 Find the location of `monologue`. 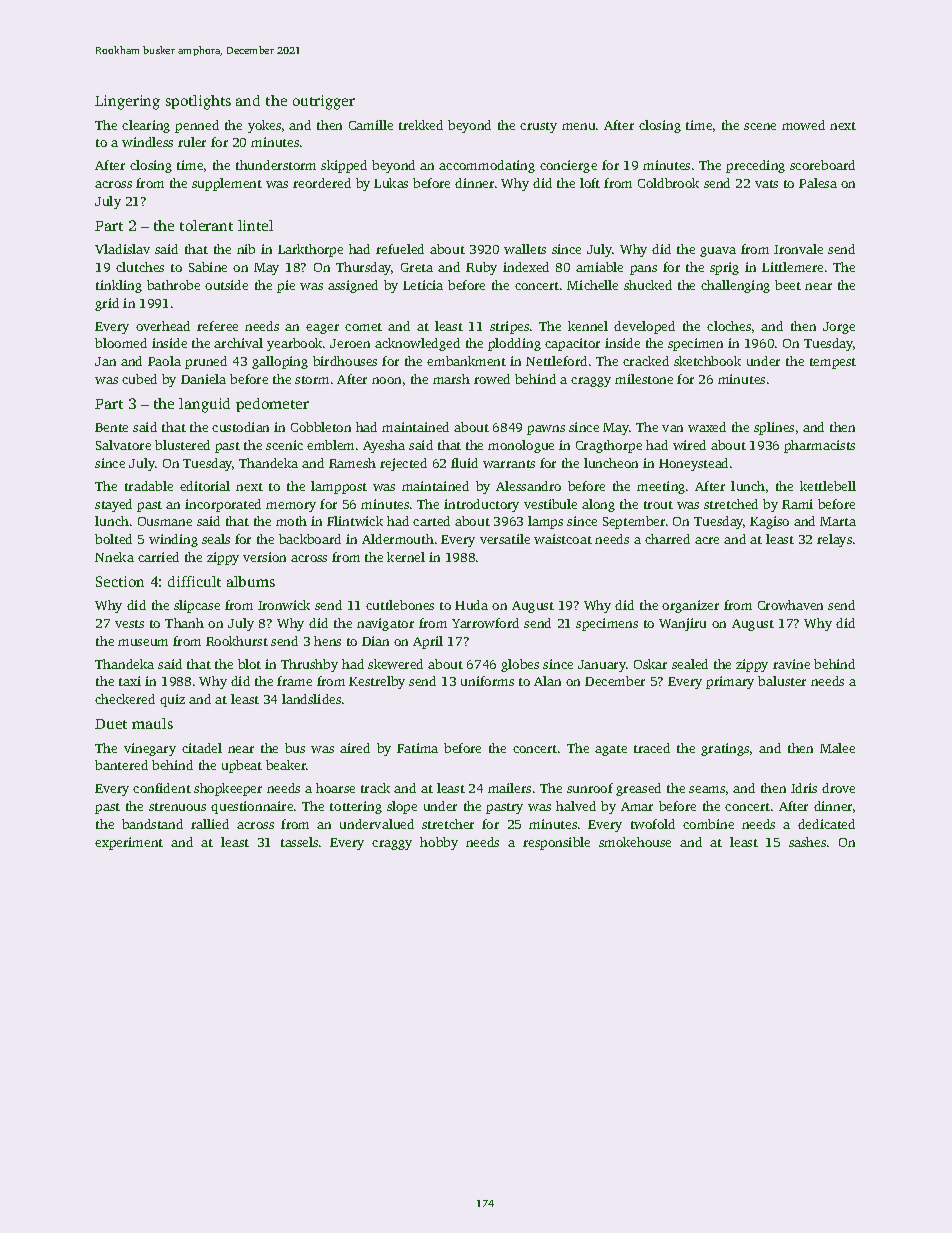

monologue is located at coordinates (521, 446).
